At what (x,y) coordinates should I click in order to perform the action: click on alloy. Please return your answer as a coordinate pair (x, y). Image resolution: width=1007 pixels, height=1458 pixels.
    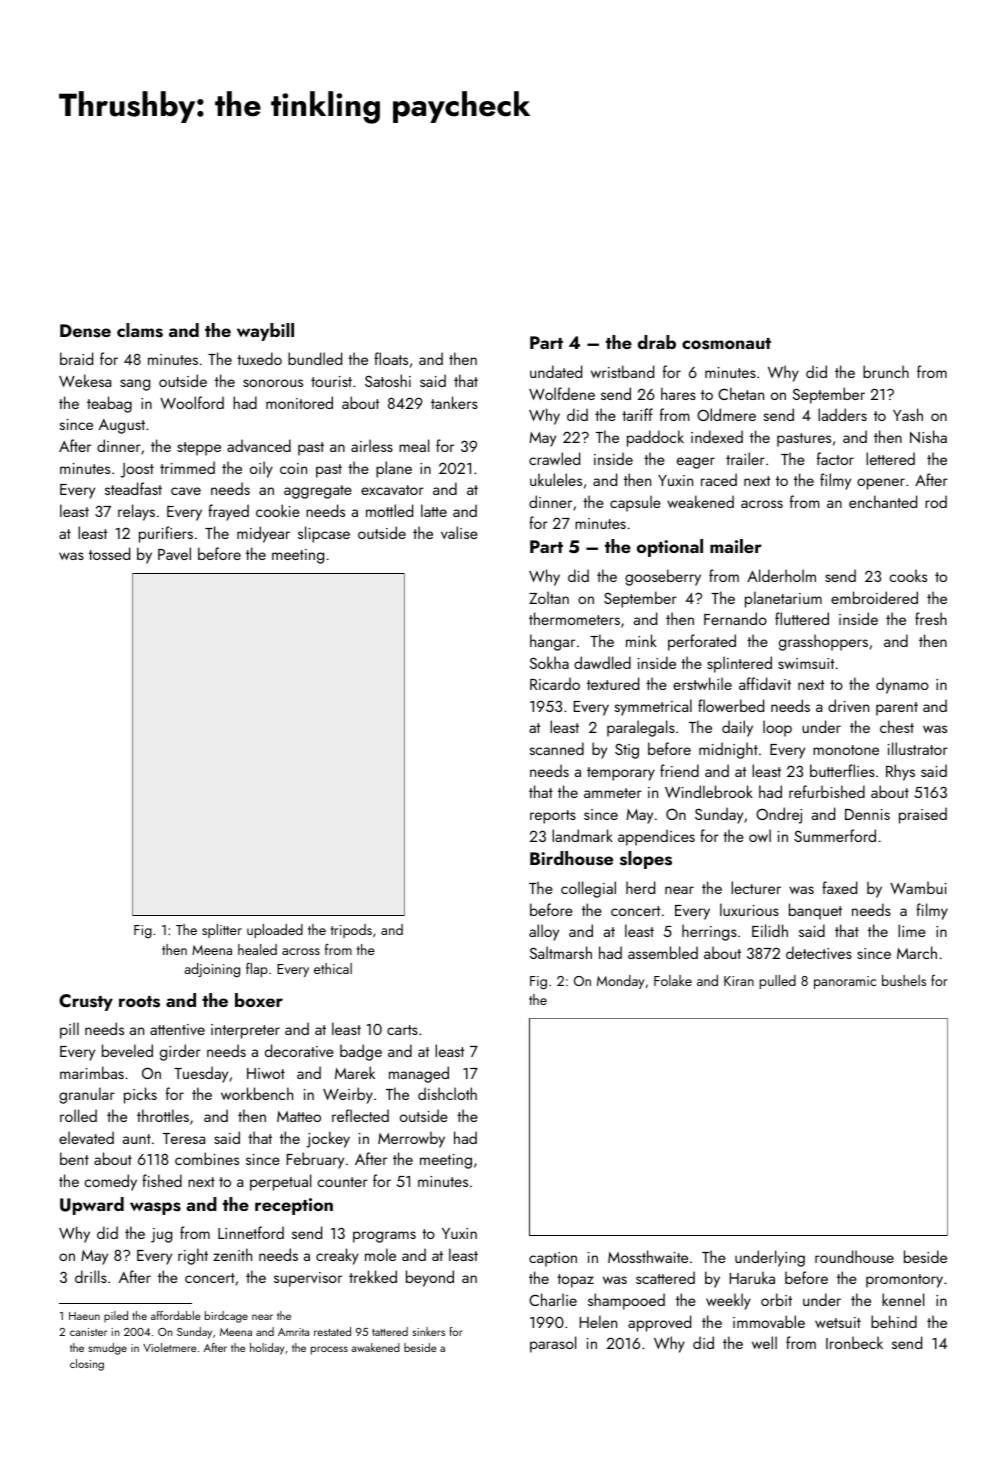
    Looking at the image, I should click on (544, 932).
